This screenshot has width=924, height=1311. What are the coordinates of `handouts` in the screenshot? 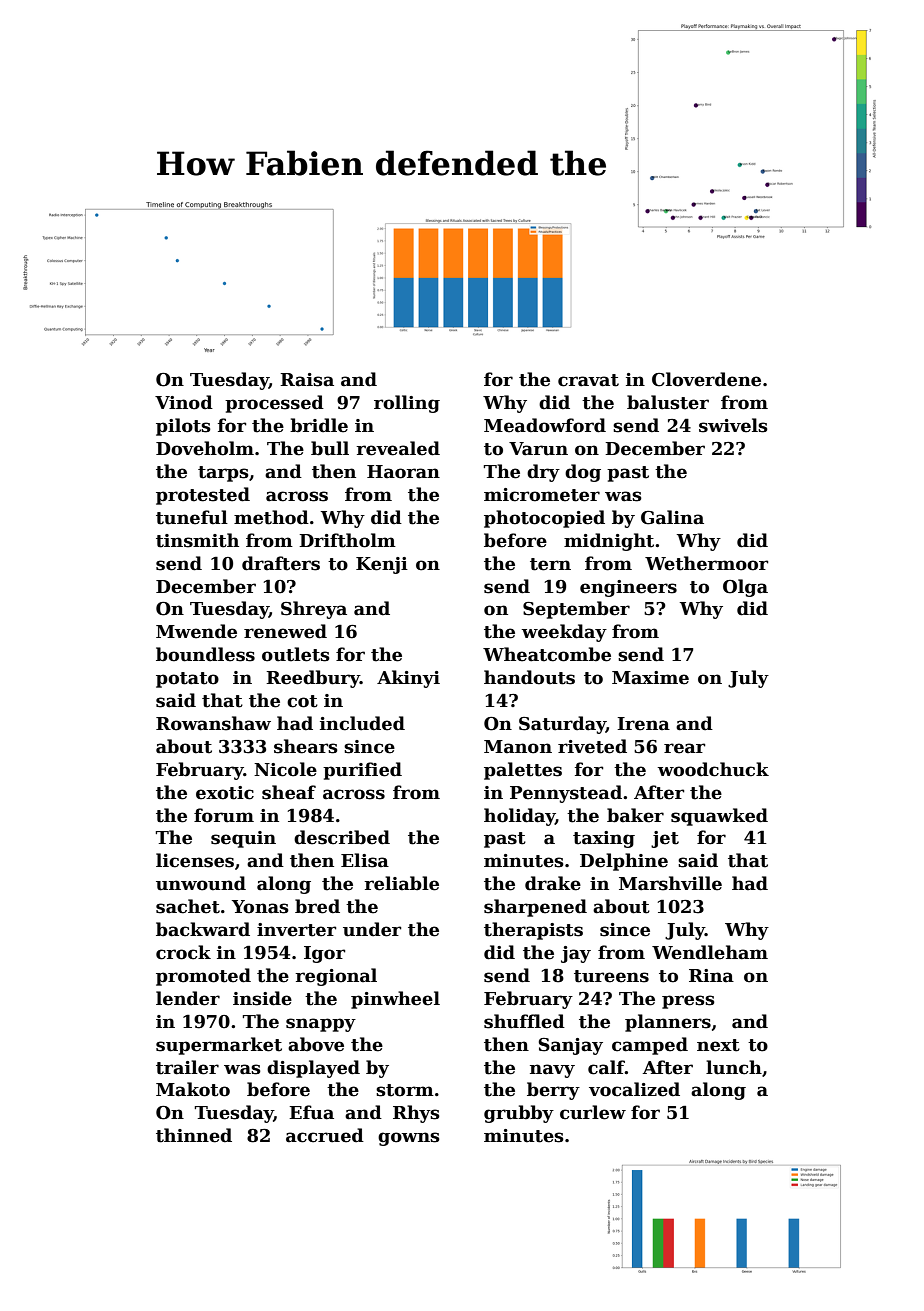 It's located at (529, 677).
